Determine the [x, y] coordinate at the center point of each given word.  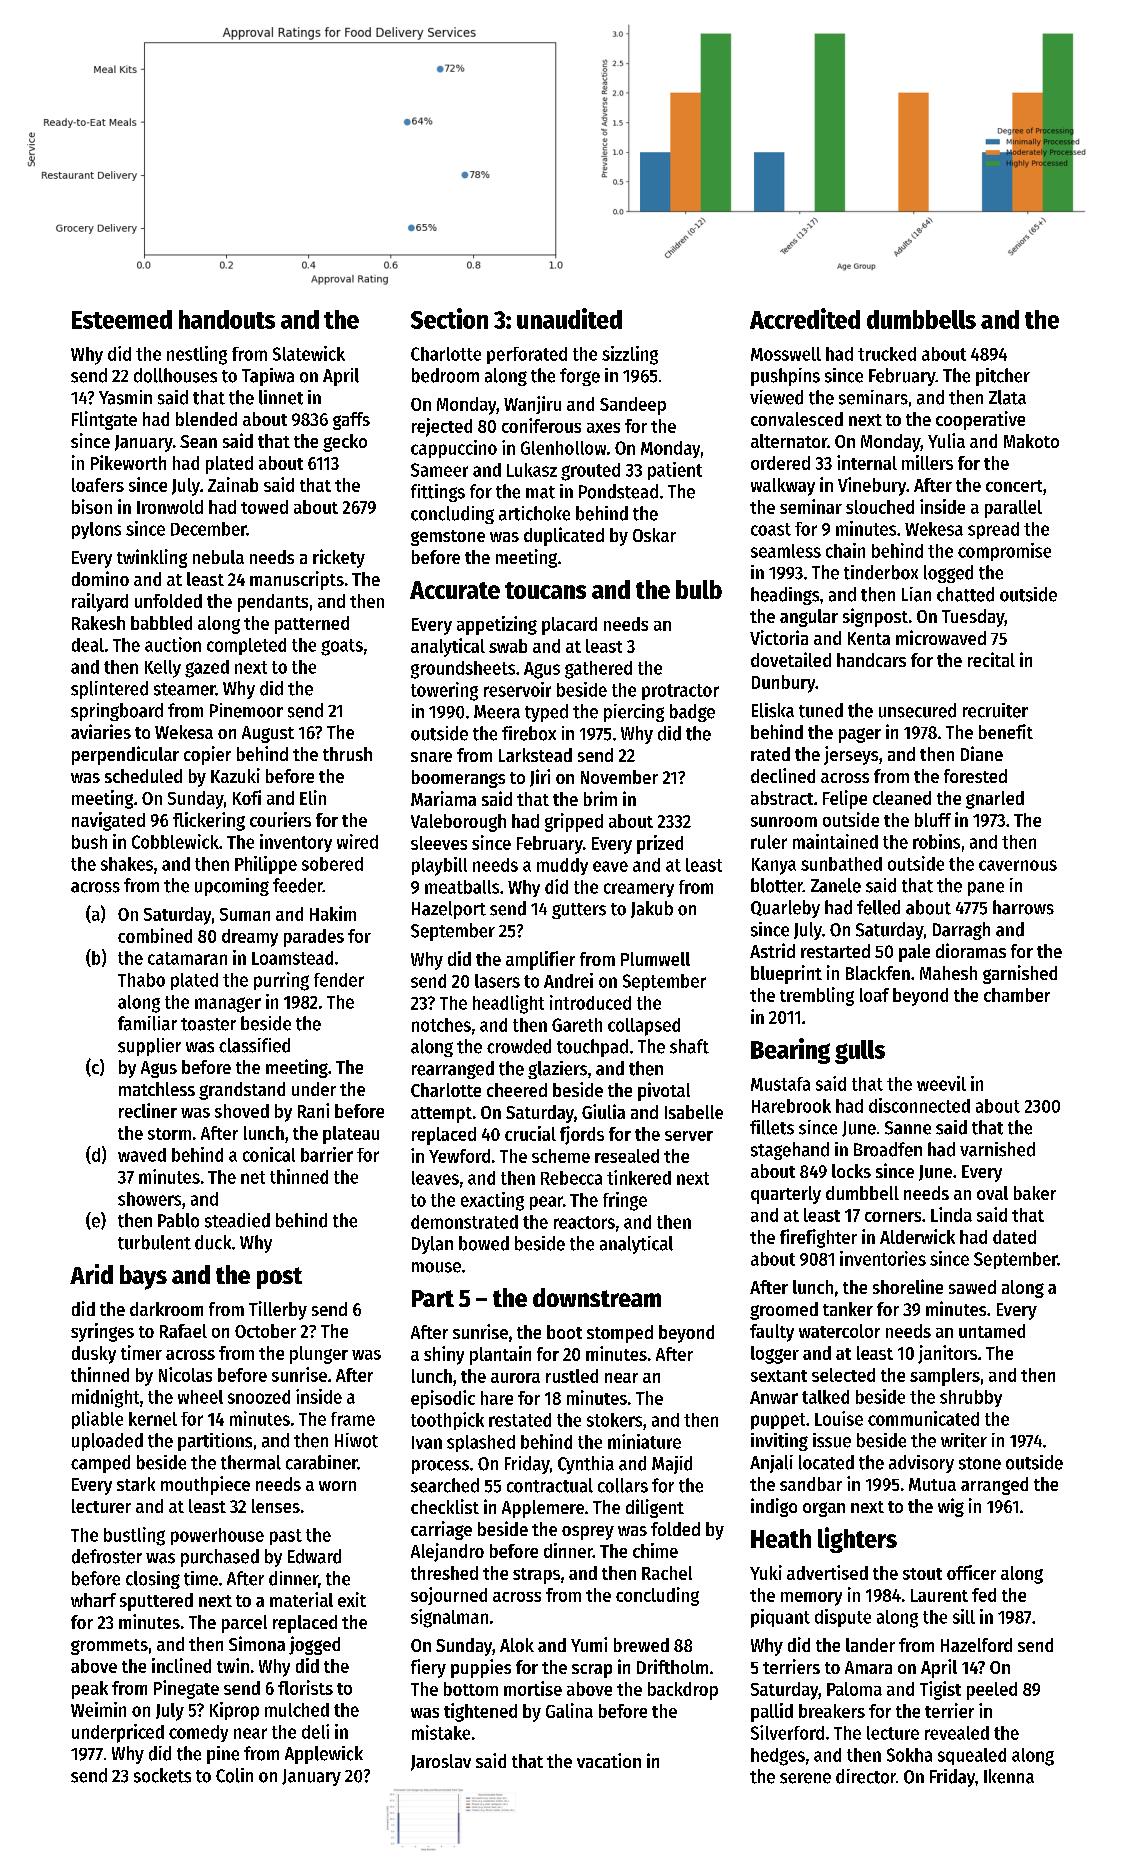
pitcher [1003, 377]
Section [449, 318]
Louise [839, 1418]
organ [824, 1509]
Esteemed [122, 319]
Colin [234, 1775]
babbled [161, 623]
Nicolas [185, 1374]
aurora [515, 1378]
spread [993, 530]
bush [89, 842]
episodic [443, 1399]
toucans [545, 590]
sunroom [784, 822]
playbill [439, 866]
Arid [91, 1274]
